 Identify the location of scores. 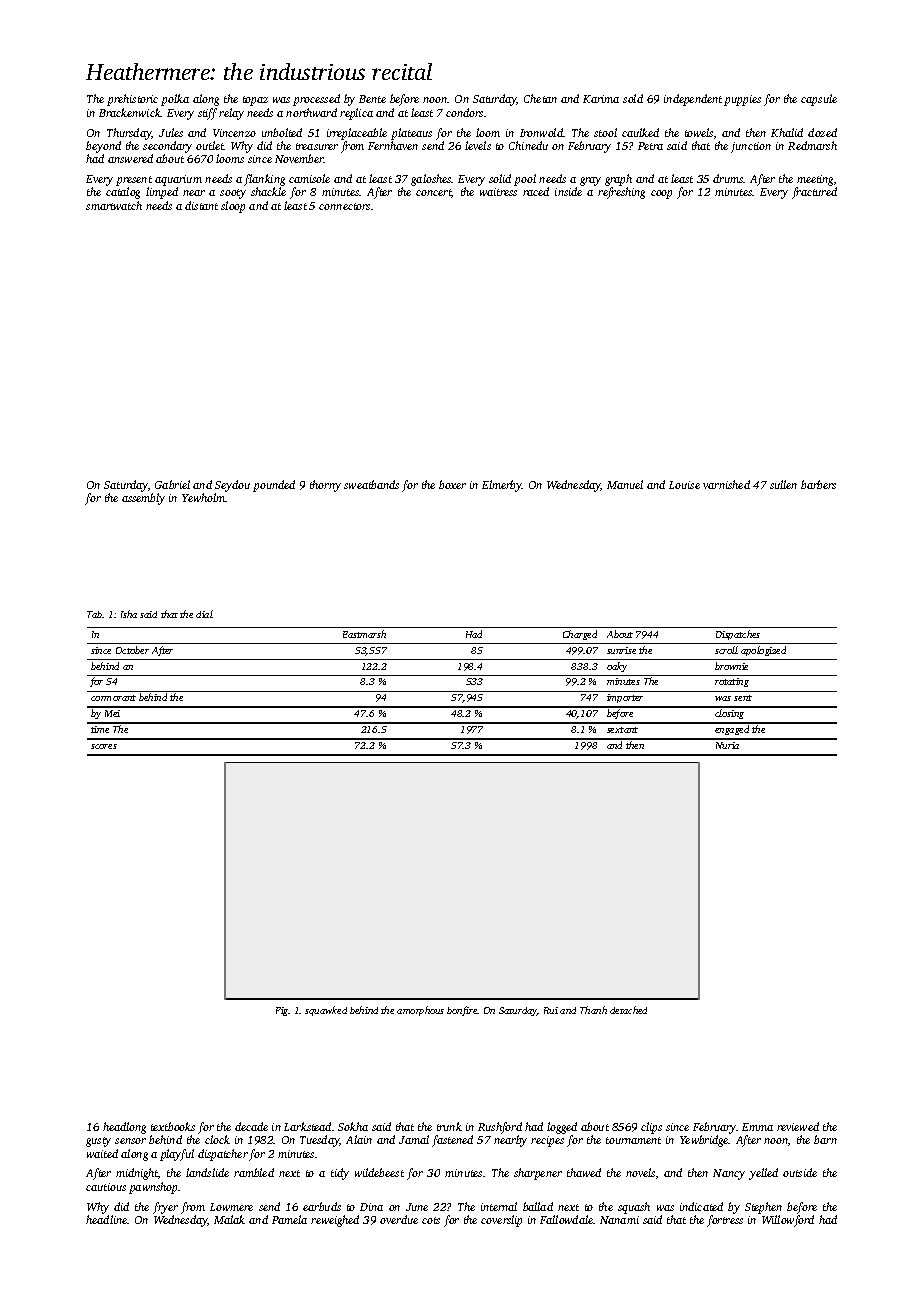
(104, 746).
